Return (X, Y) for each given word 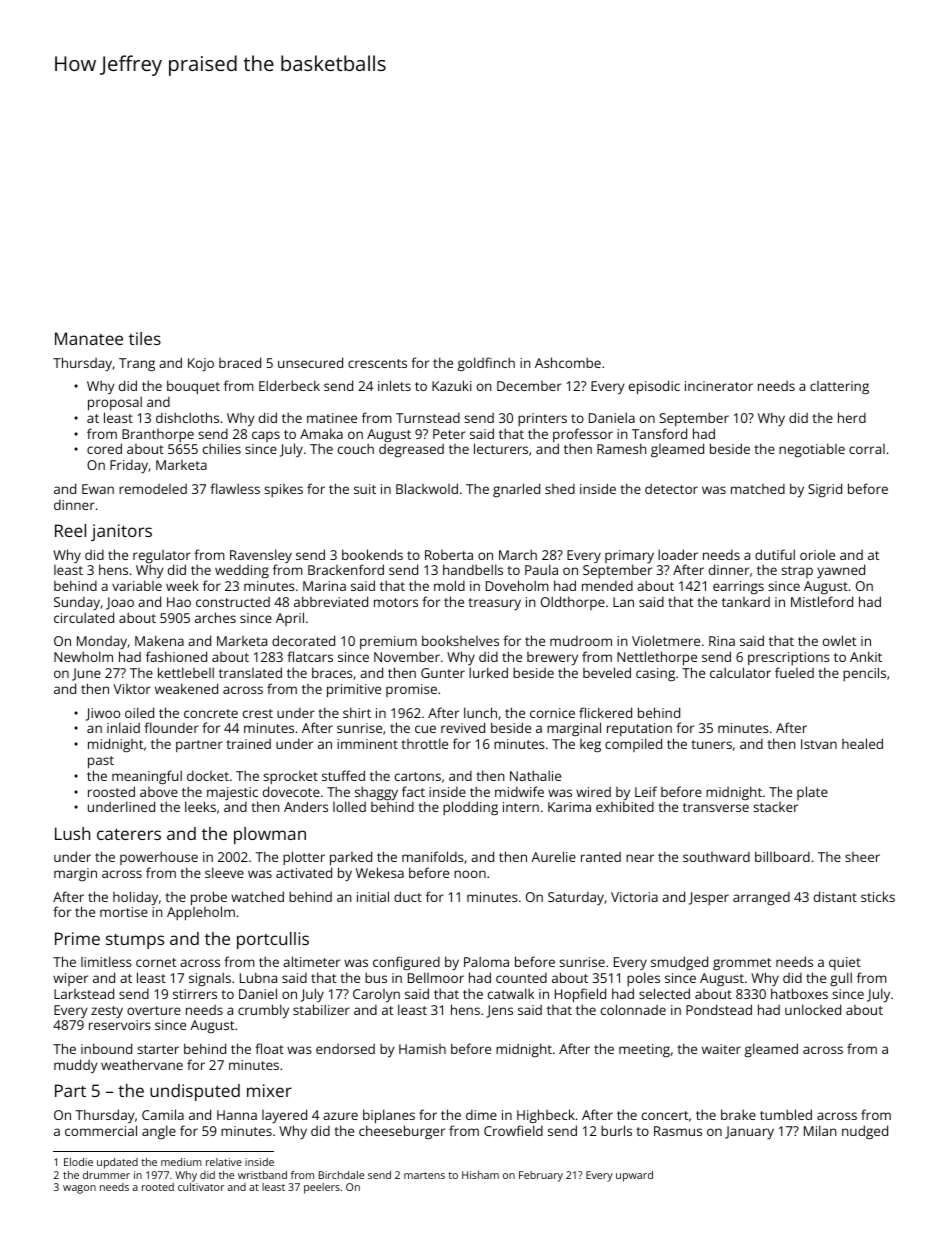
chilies (222, 448)
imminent (367, 744)
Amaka (321, 433)
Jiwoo (103, 714)
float (269, 1048)
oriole (817, 554)
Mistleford (822, 601)
